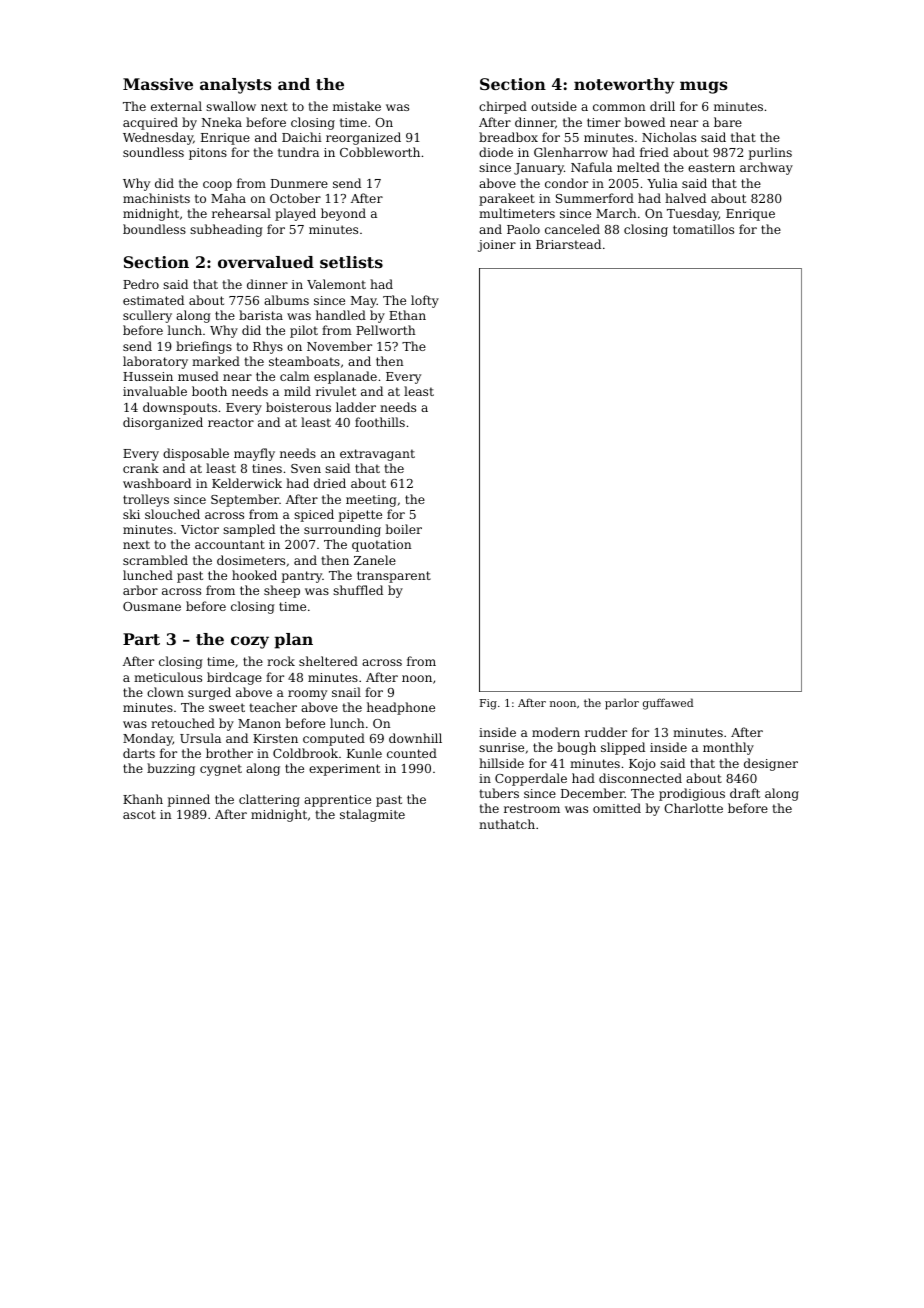  What do you see at coordinates (155, 560) in the screenshot?
I see `scrambled` at bounding box center [155, 560].
